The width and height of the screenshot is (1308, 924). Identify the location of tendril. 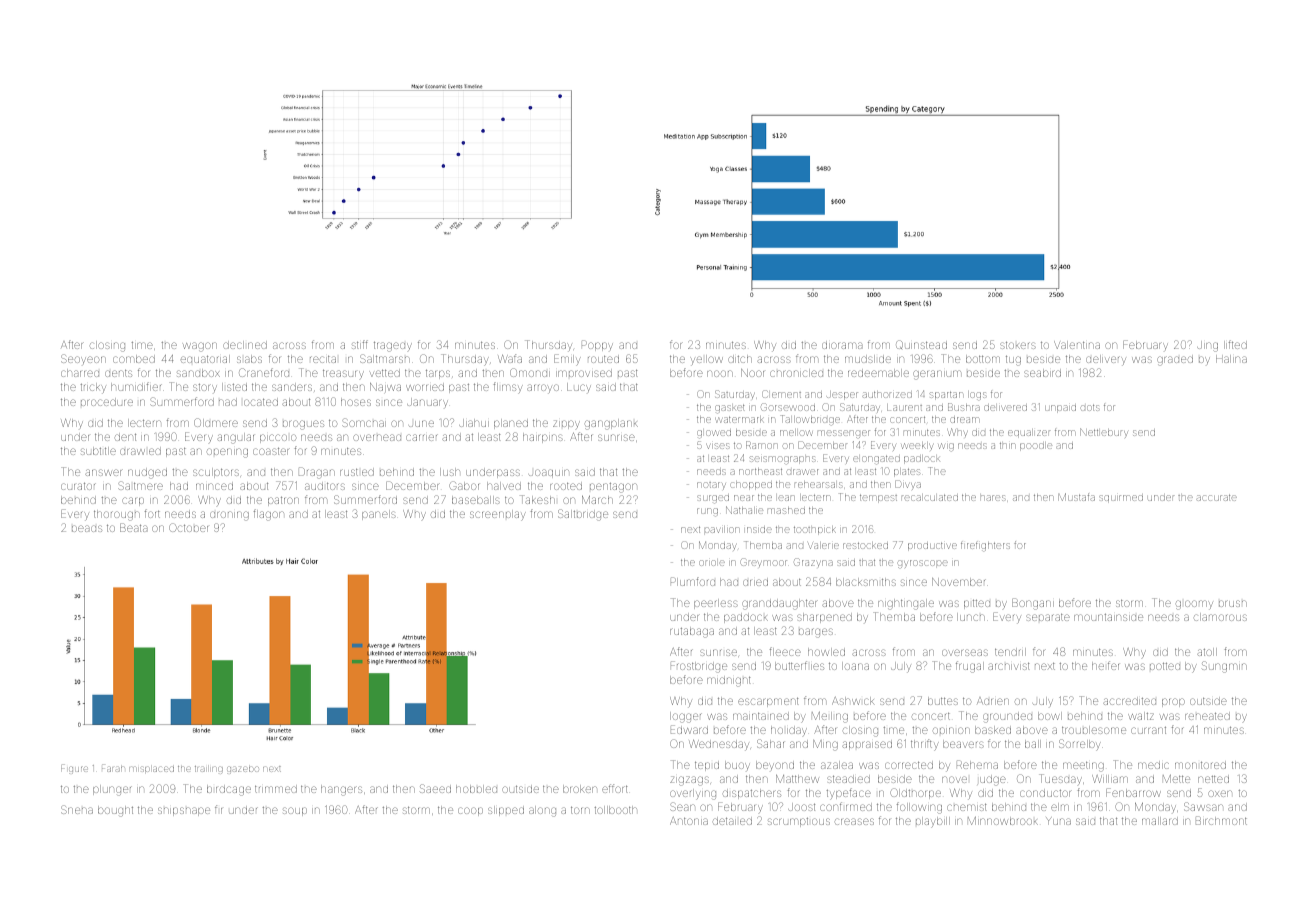
(1010, 652).
